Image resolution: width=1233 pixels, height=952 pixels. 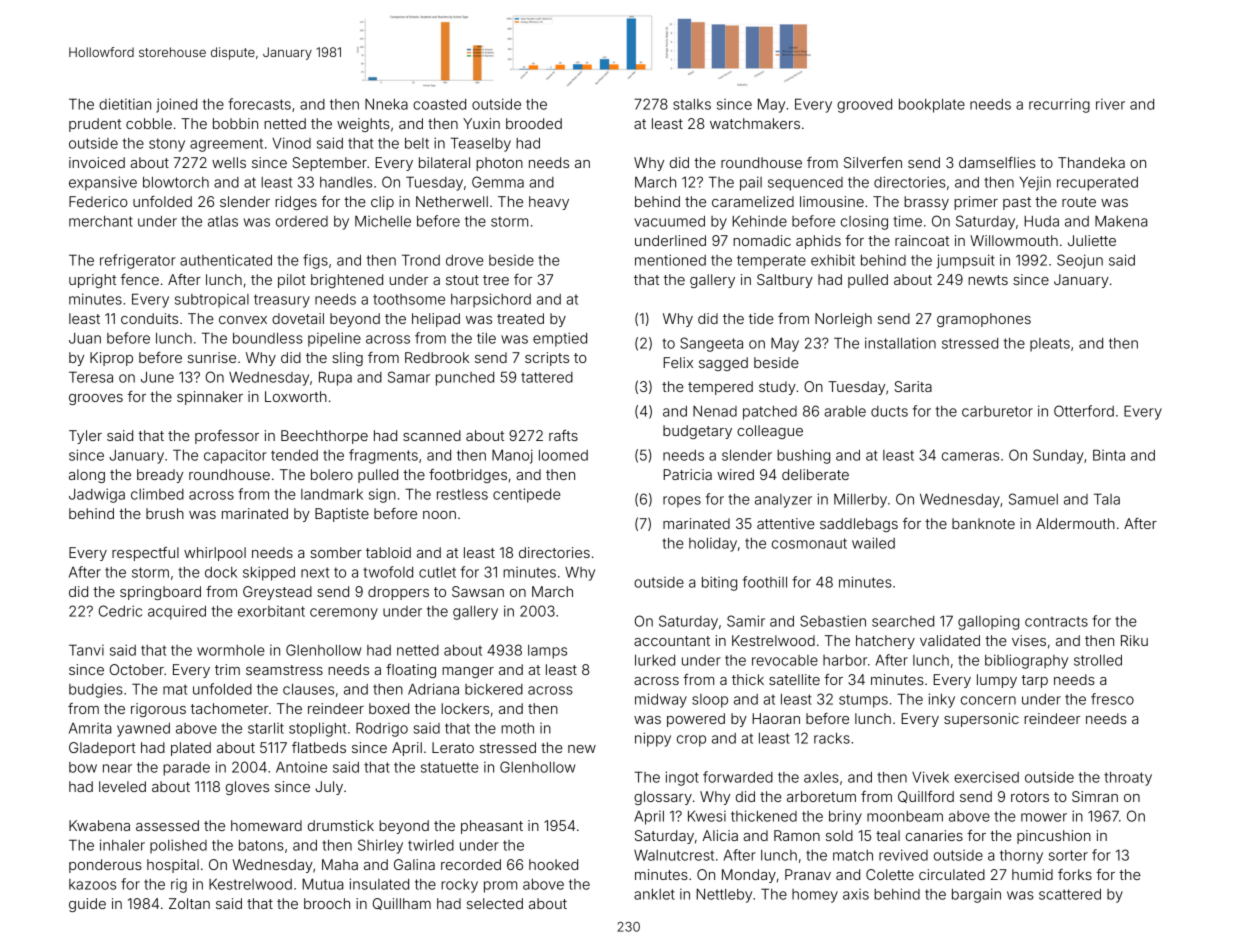 I want to click on river, so click(x=1110, y=104).
